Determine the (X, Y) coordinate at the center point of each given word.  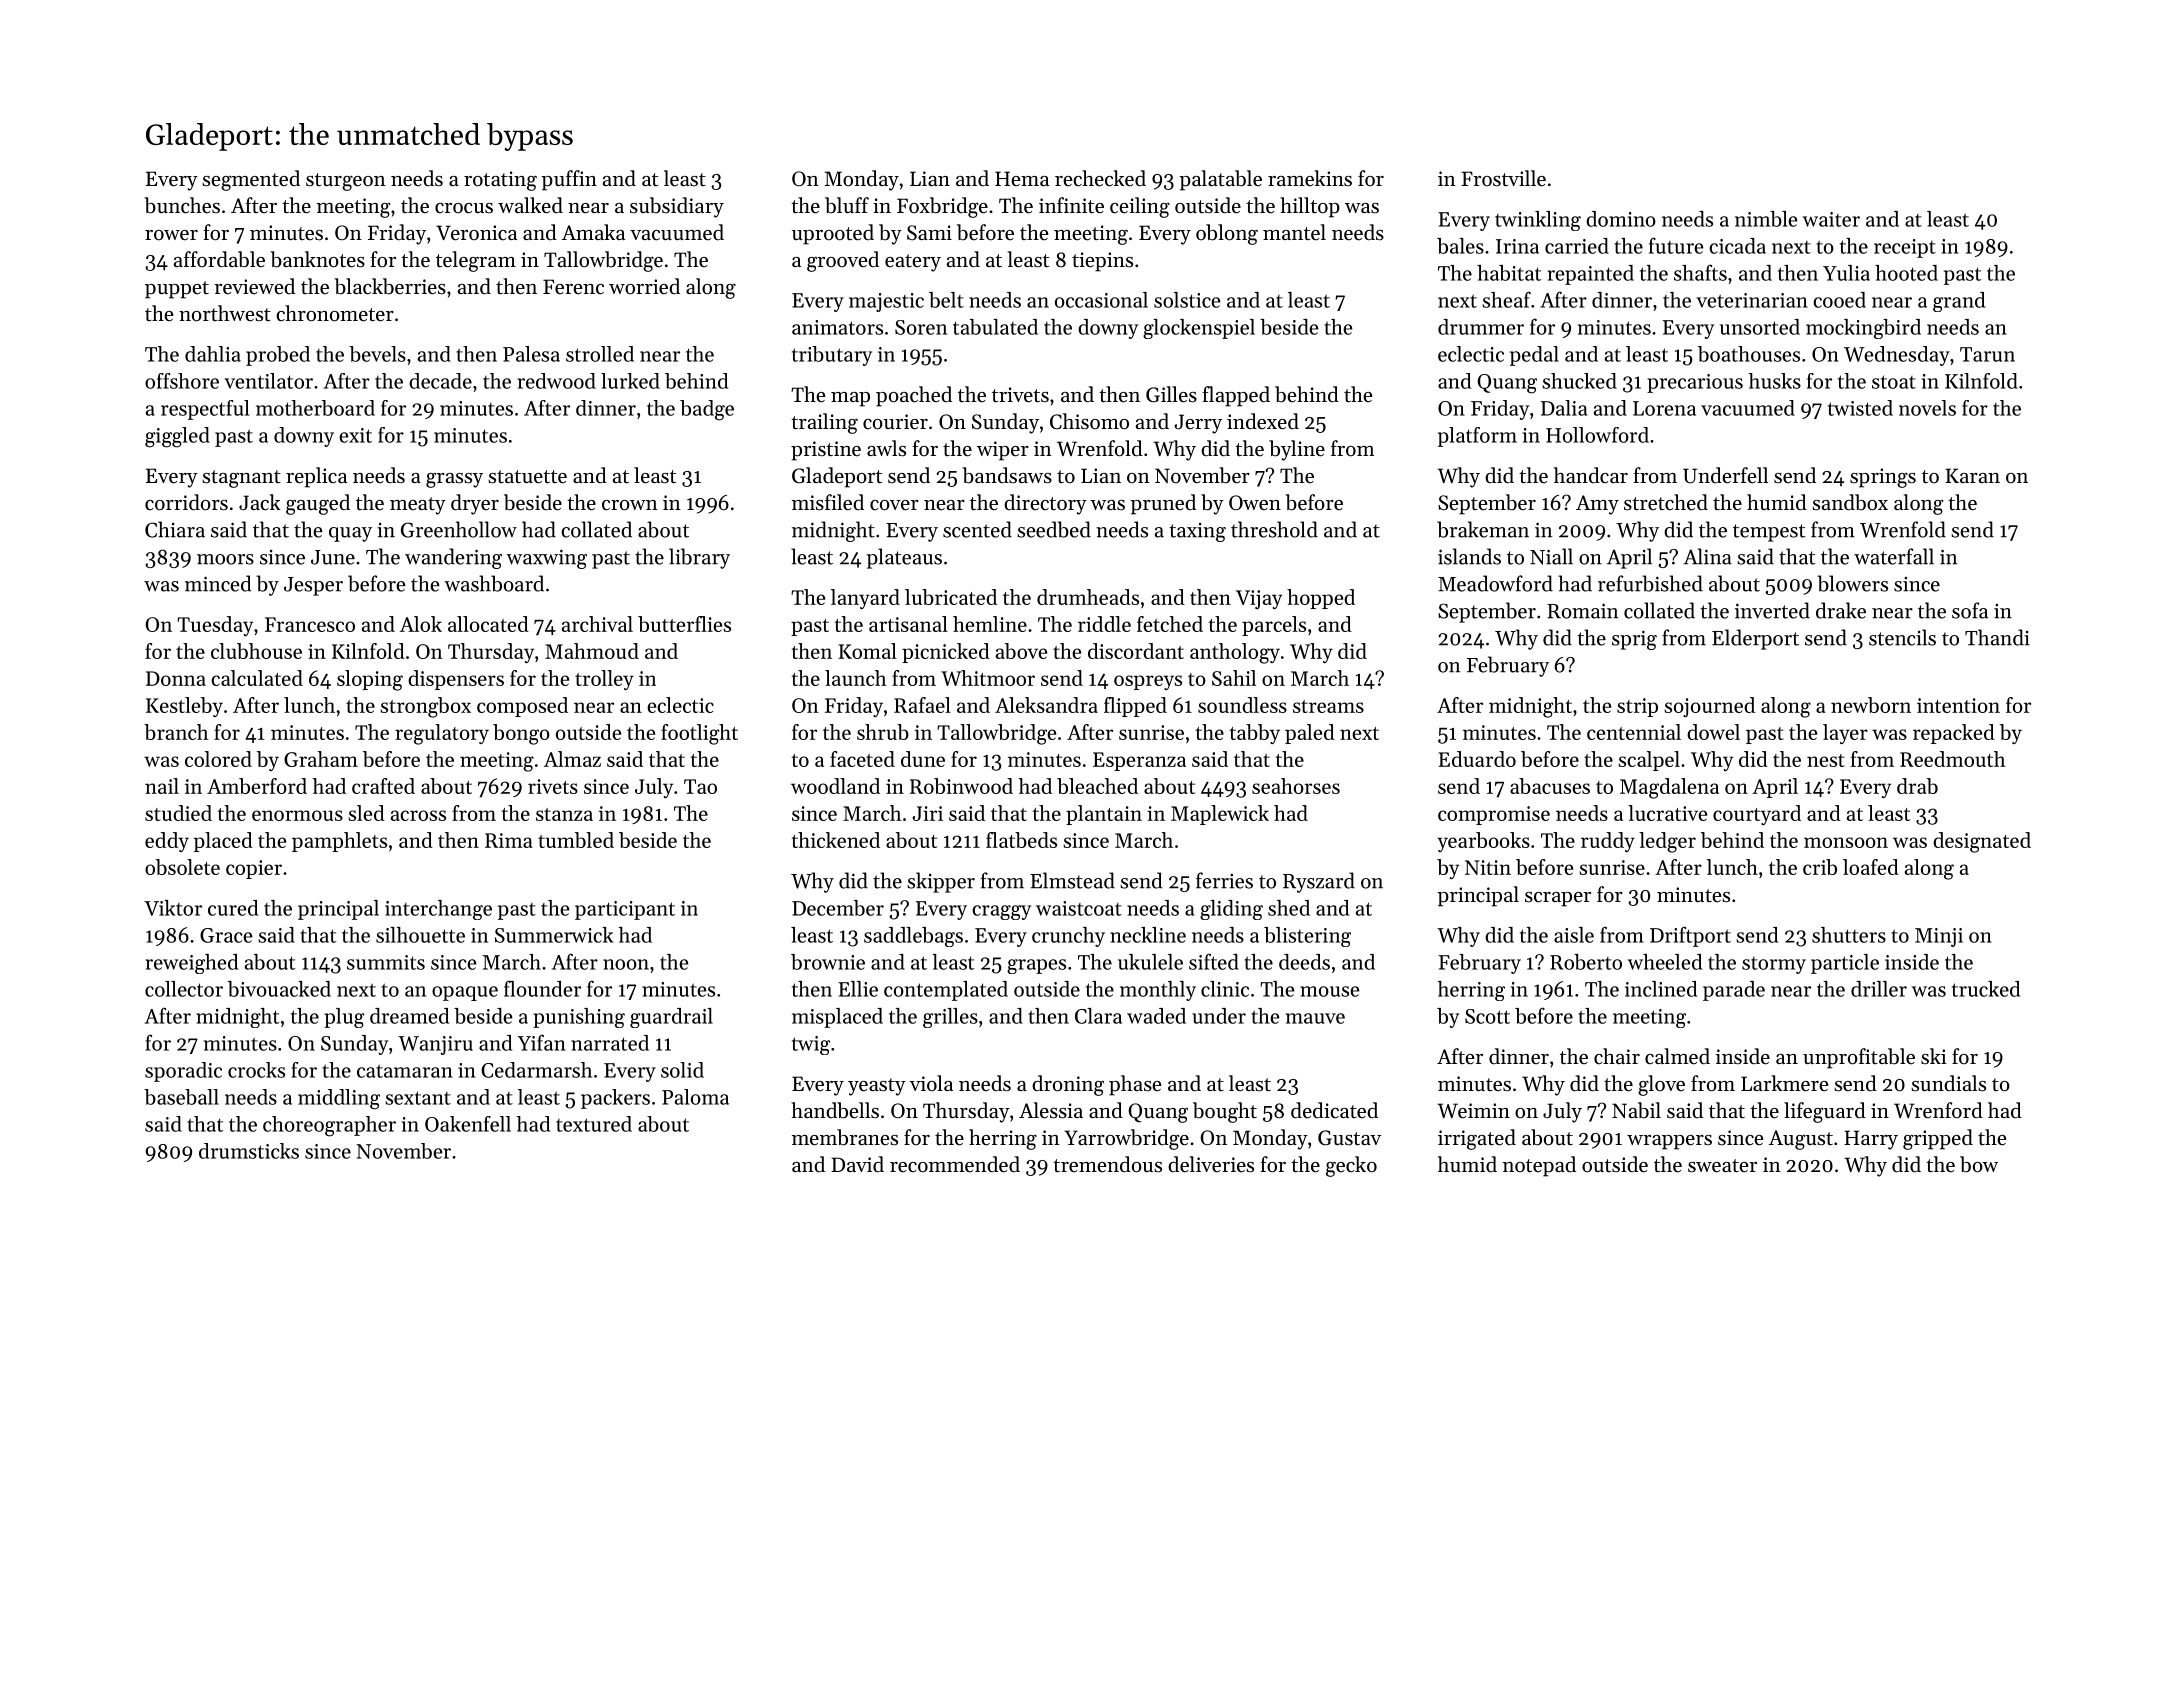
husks (1775, 381)
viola (931, 1083)
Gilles (1171, 394)
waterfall (1894, 556)
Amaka (593, 232)
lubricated (951, 597)
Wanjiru (435, 1045)
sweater (1722, 1166)
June (333, 557)
